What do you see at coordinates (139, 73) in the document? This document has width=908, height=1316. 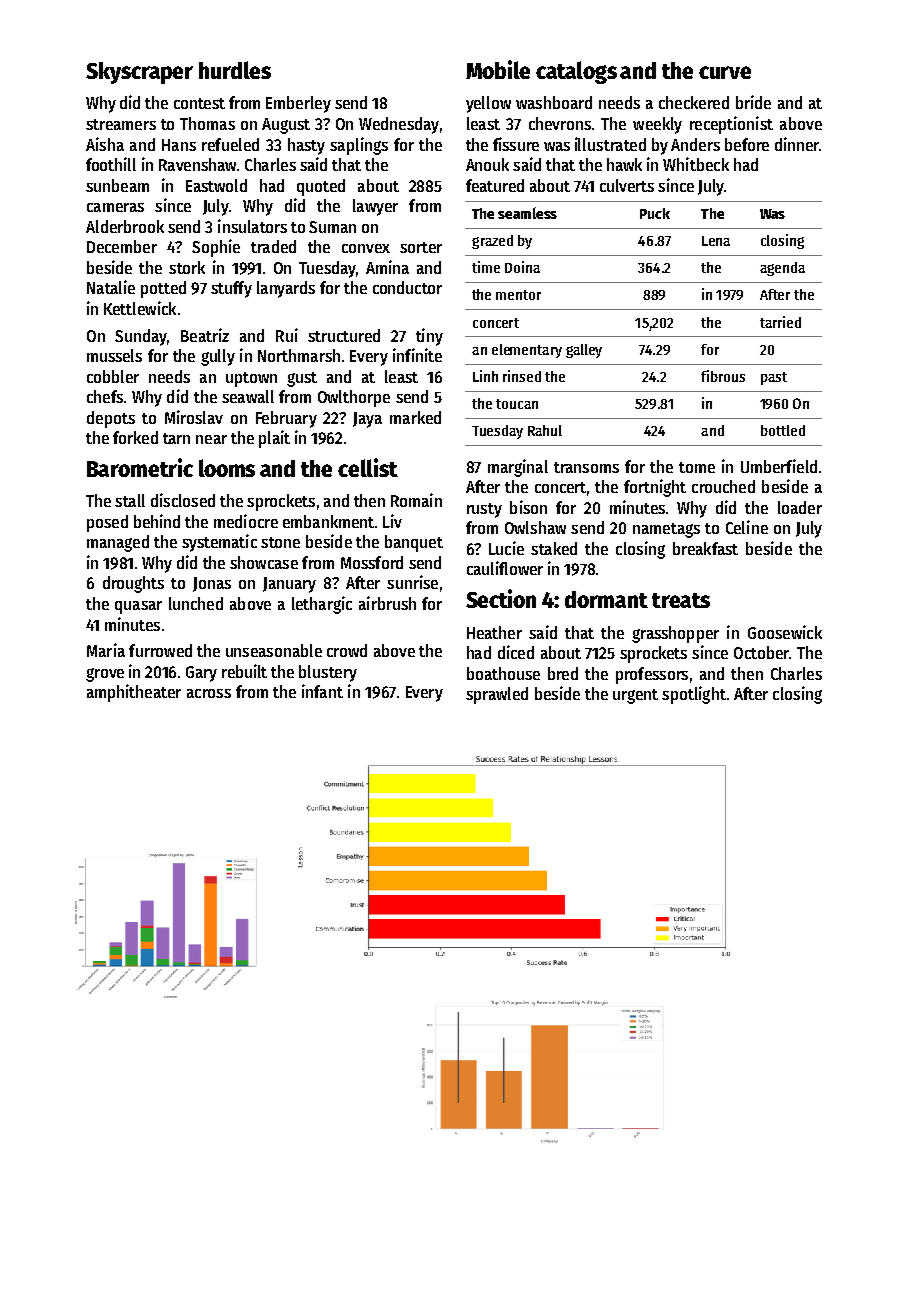 I see `Skyscraper` at bounding box center [139, 73].
